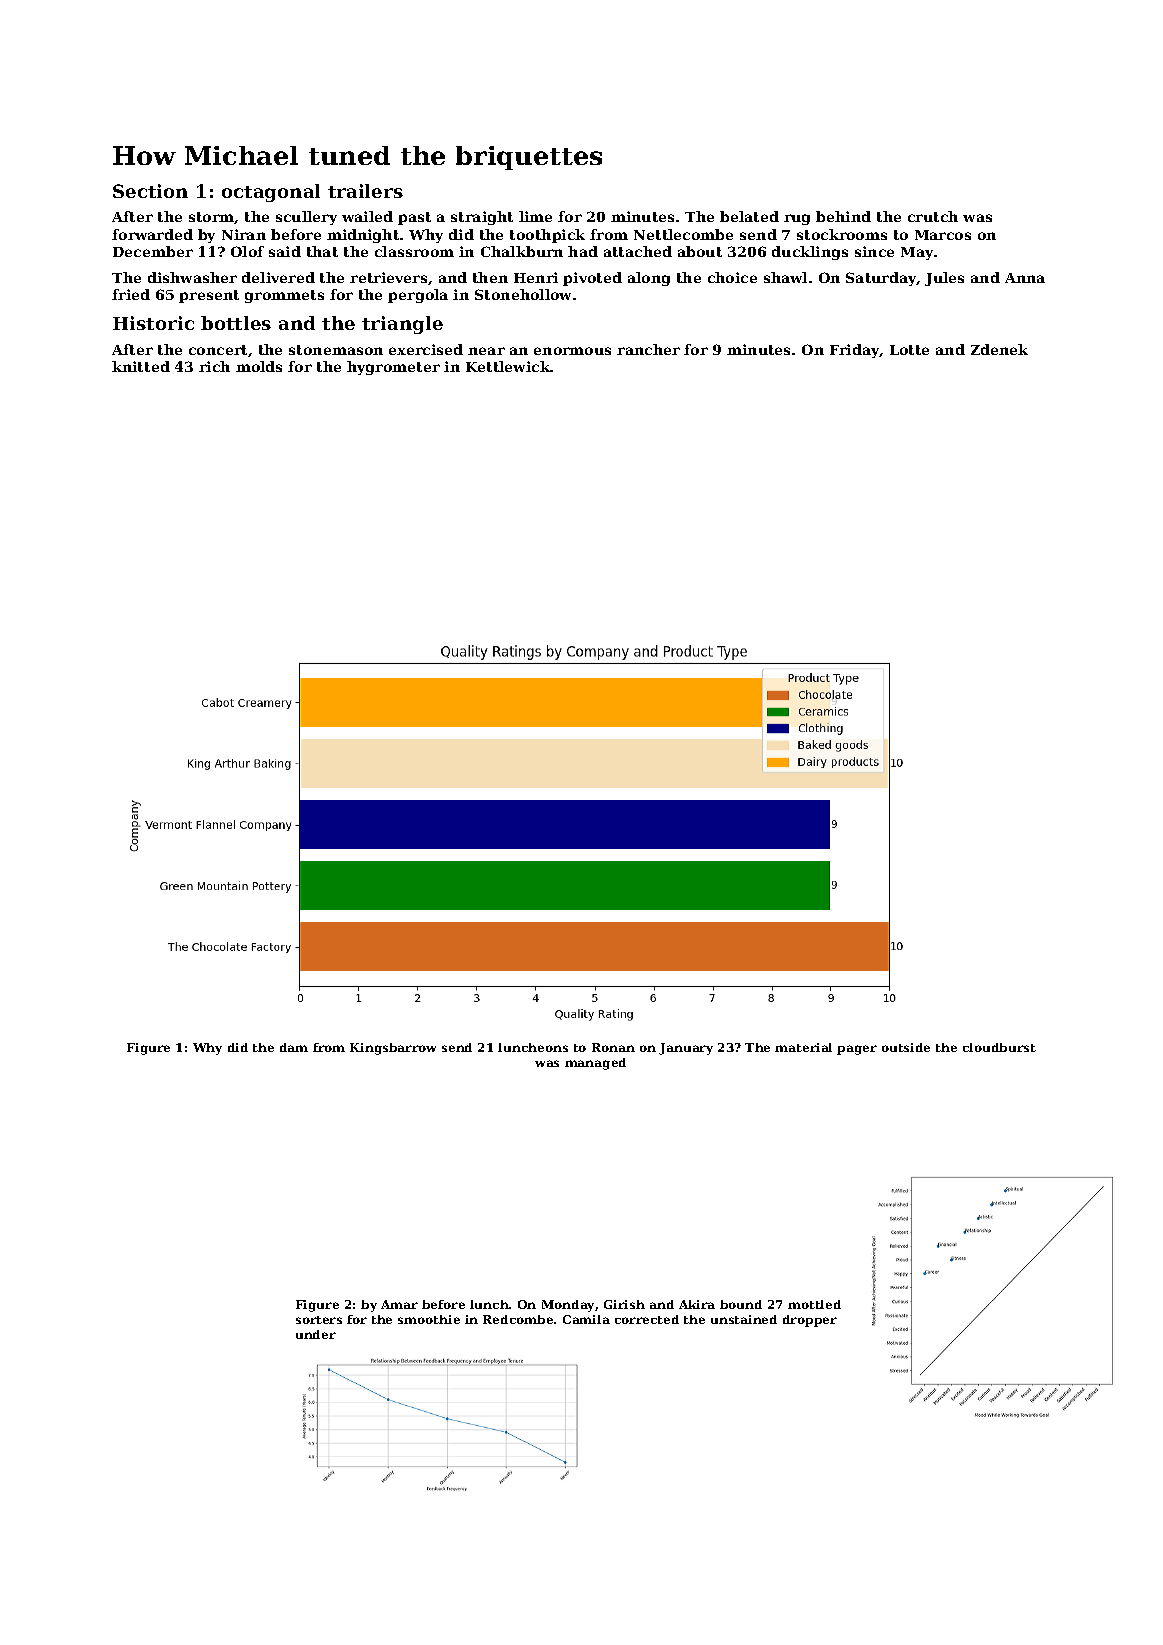  I want to click on Jules, so click(944, 279).
